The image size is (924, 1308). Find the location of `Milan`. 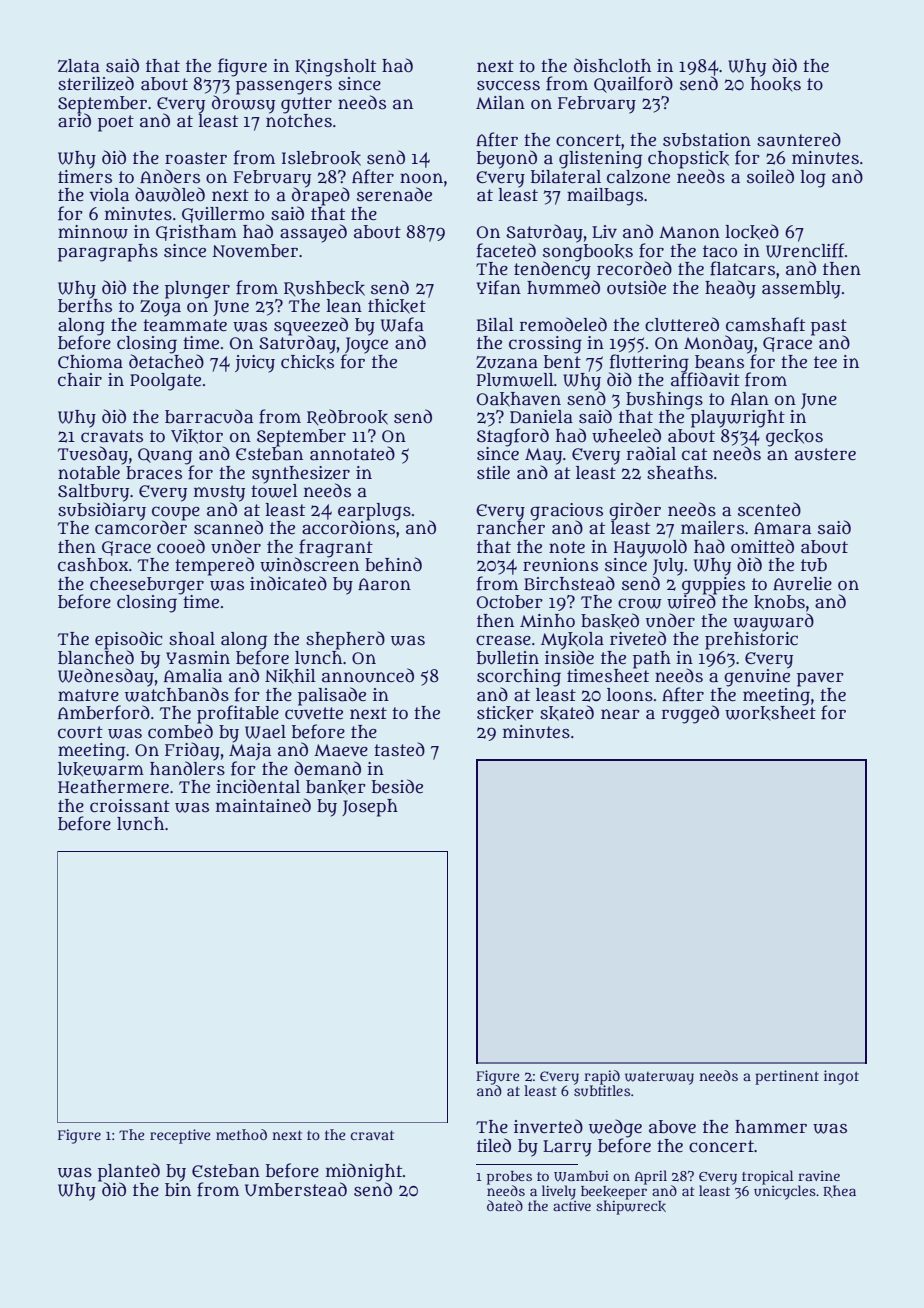

Milan is located at coordinates (500, 103).
